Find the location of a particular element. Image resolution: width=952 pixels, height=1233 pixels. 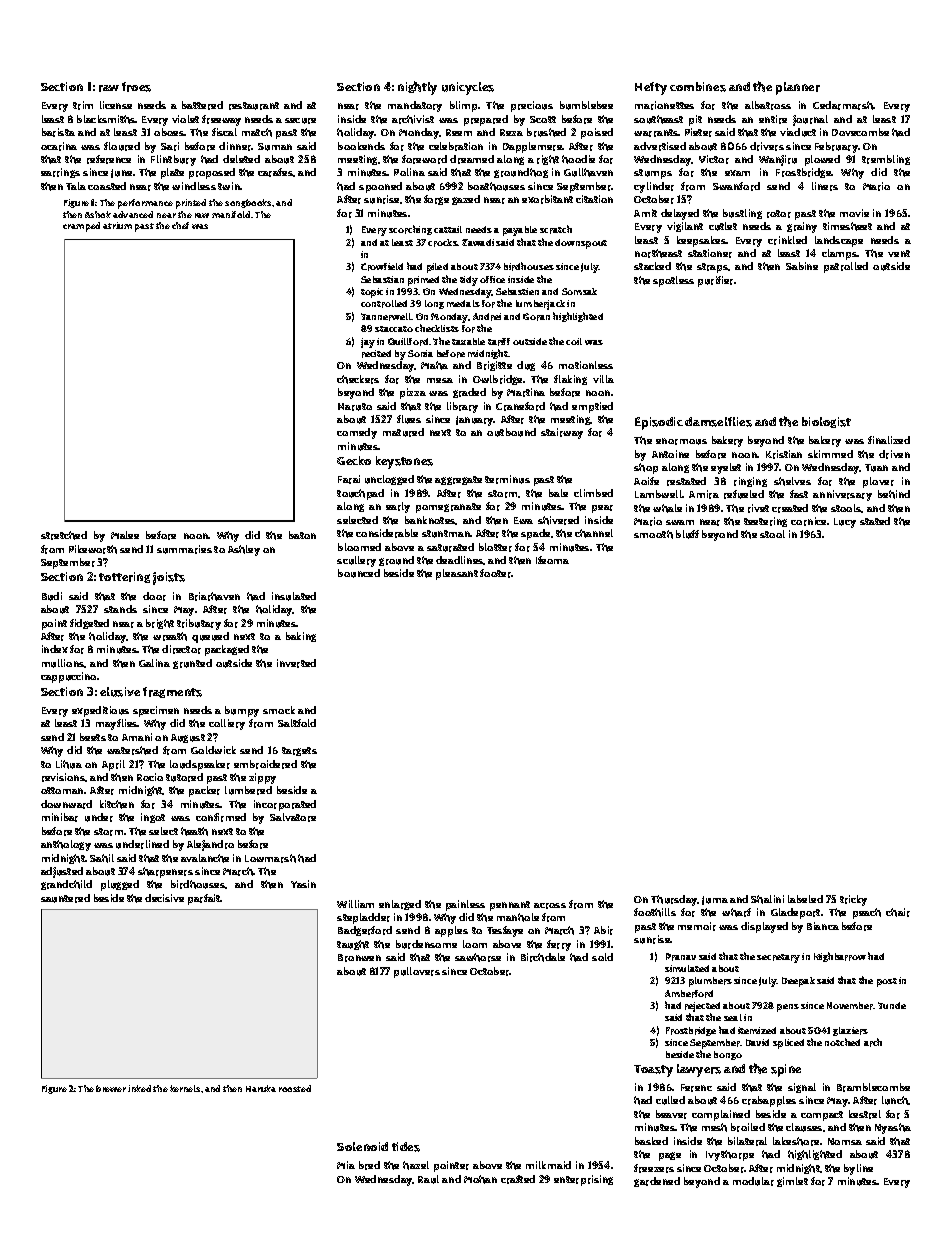

footer is located at coordinates (496, 573).
